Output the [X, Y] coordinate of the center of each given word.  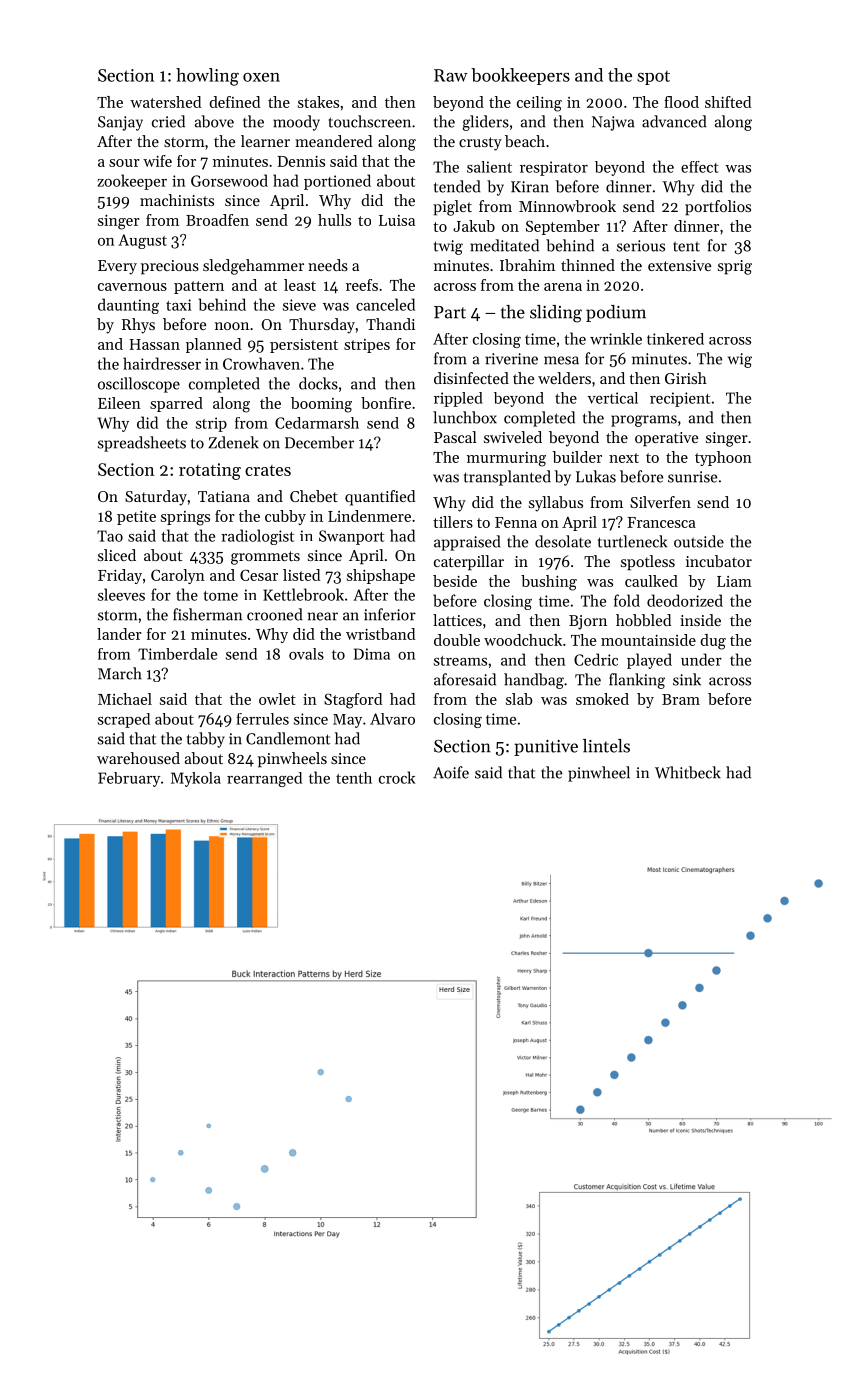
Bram [681, 699]
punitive [546, 748]
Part [450, 312]
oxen [261, 77]
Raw [451, 75]
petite [136, 518]
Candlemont [288, 738]
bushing [549, 583]
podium [616, 313]
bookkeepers [520, 76]
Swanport [351, 537]
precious [170, 267]
